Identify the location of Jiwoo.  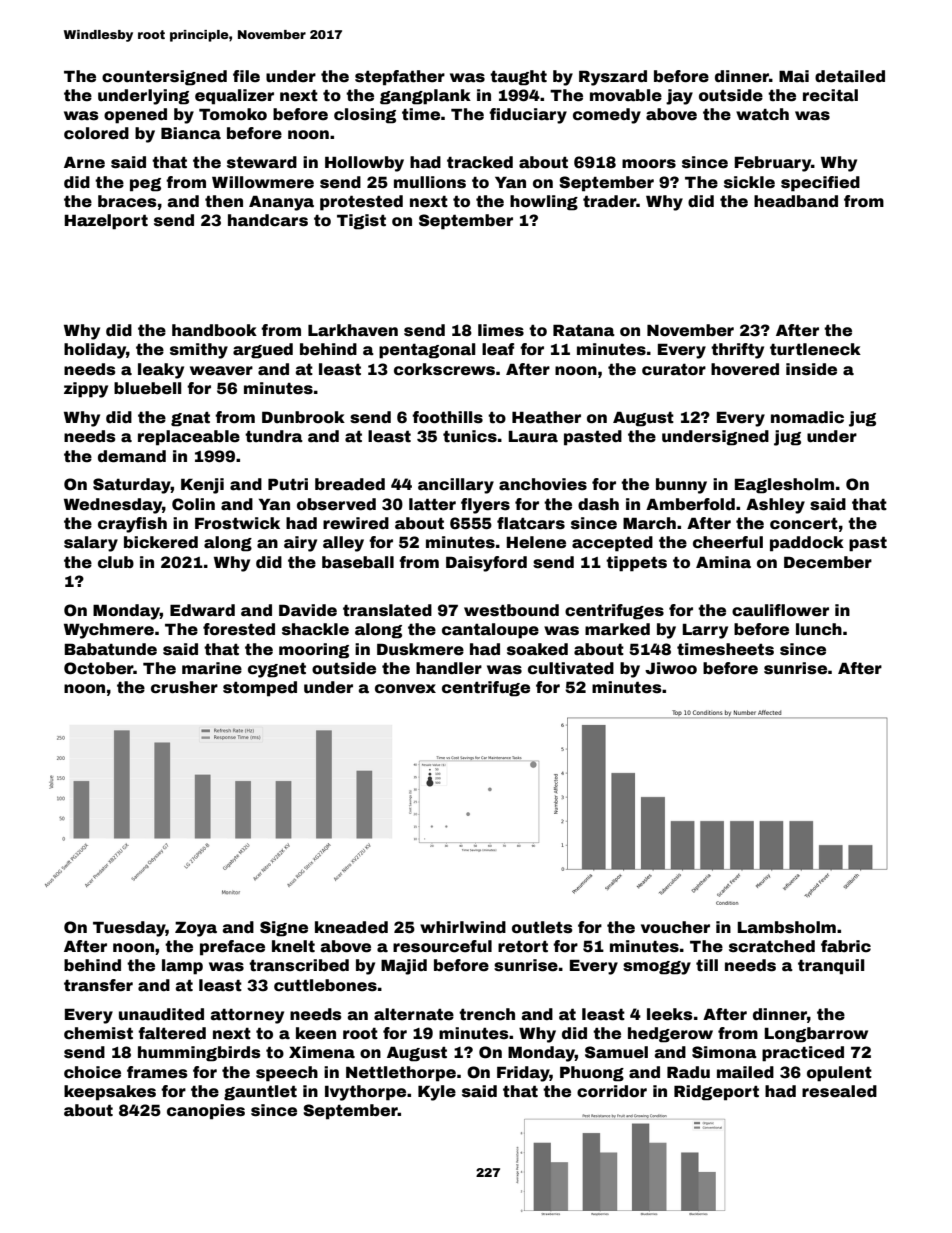
(671, 668).
